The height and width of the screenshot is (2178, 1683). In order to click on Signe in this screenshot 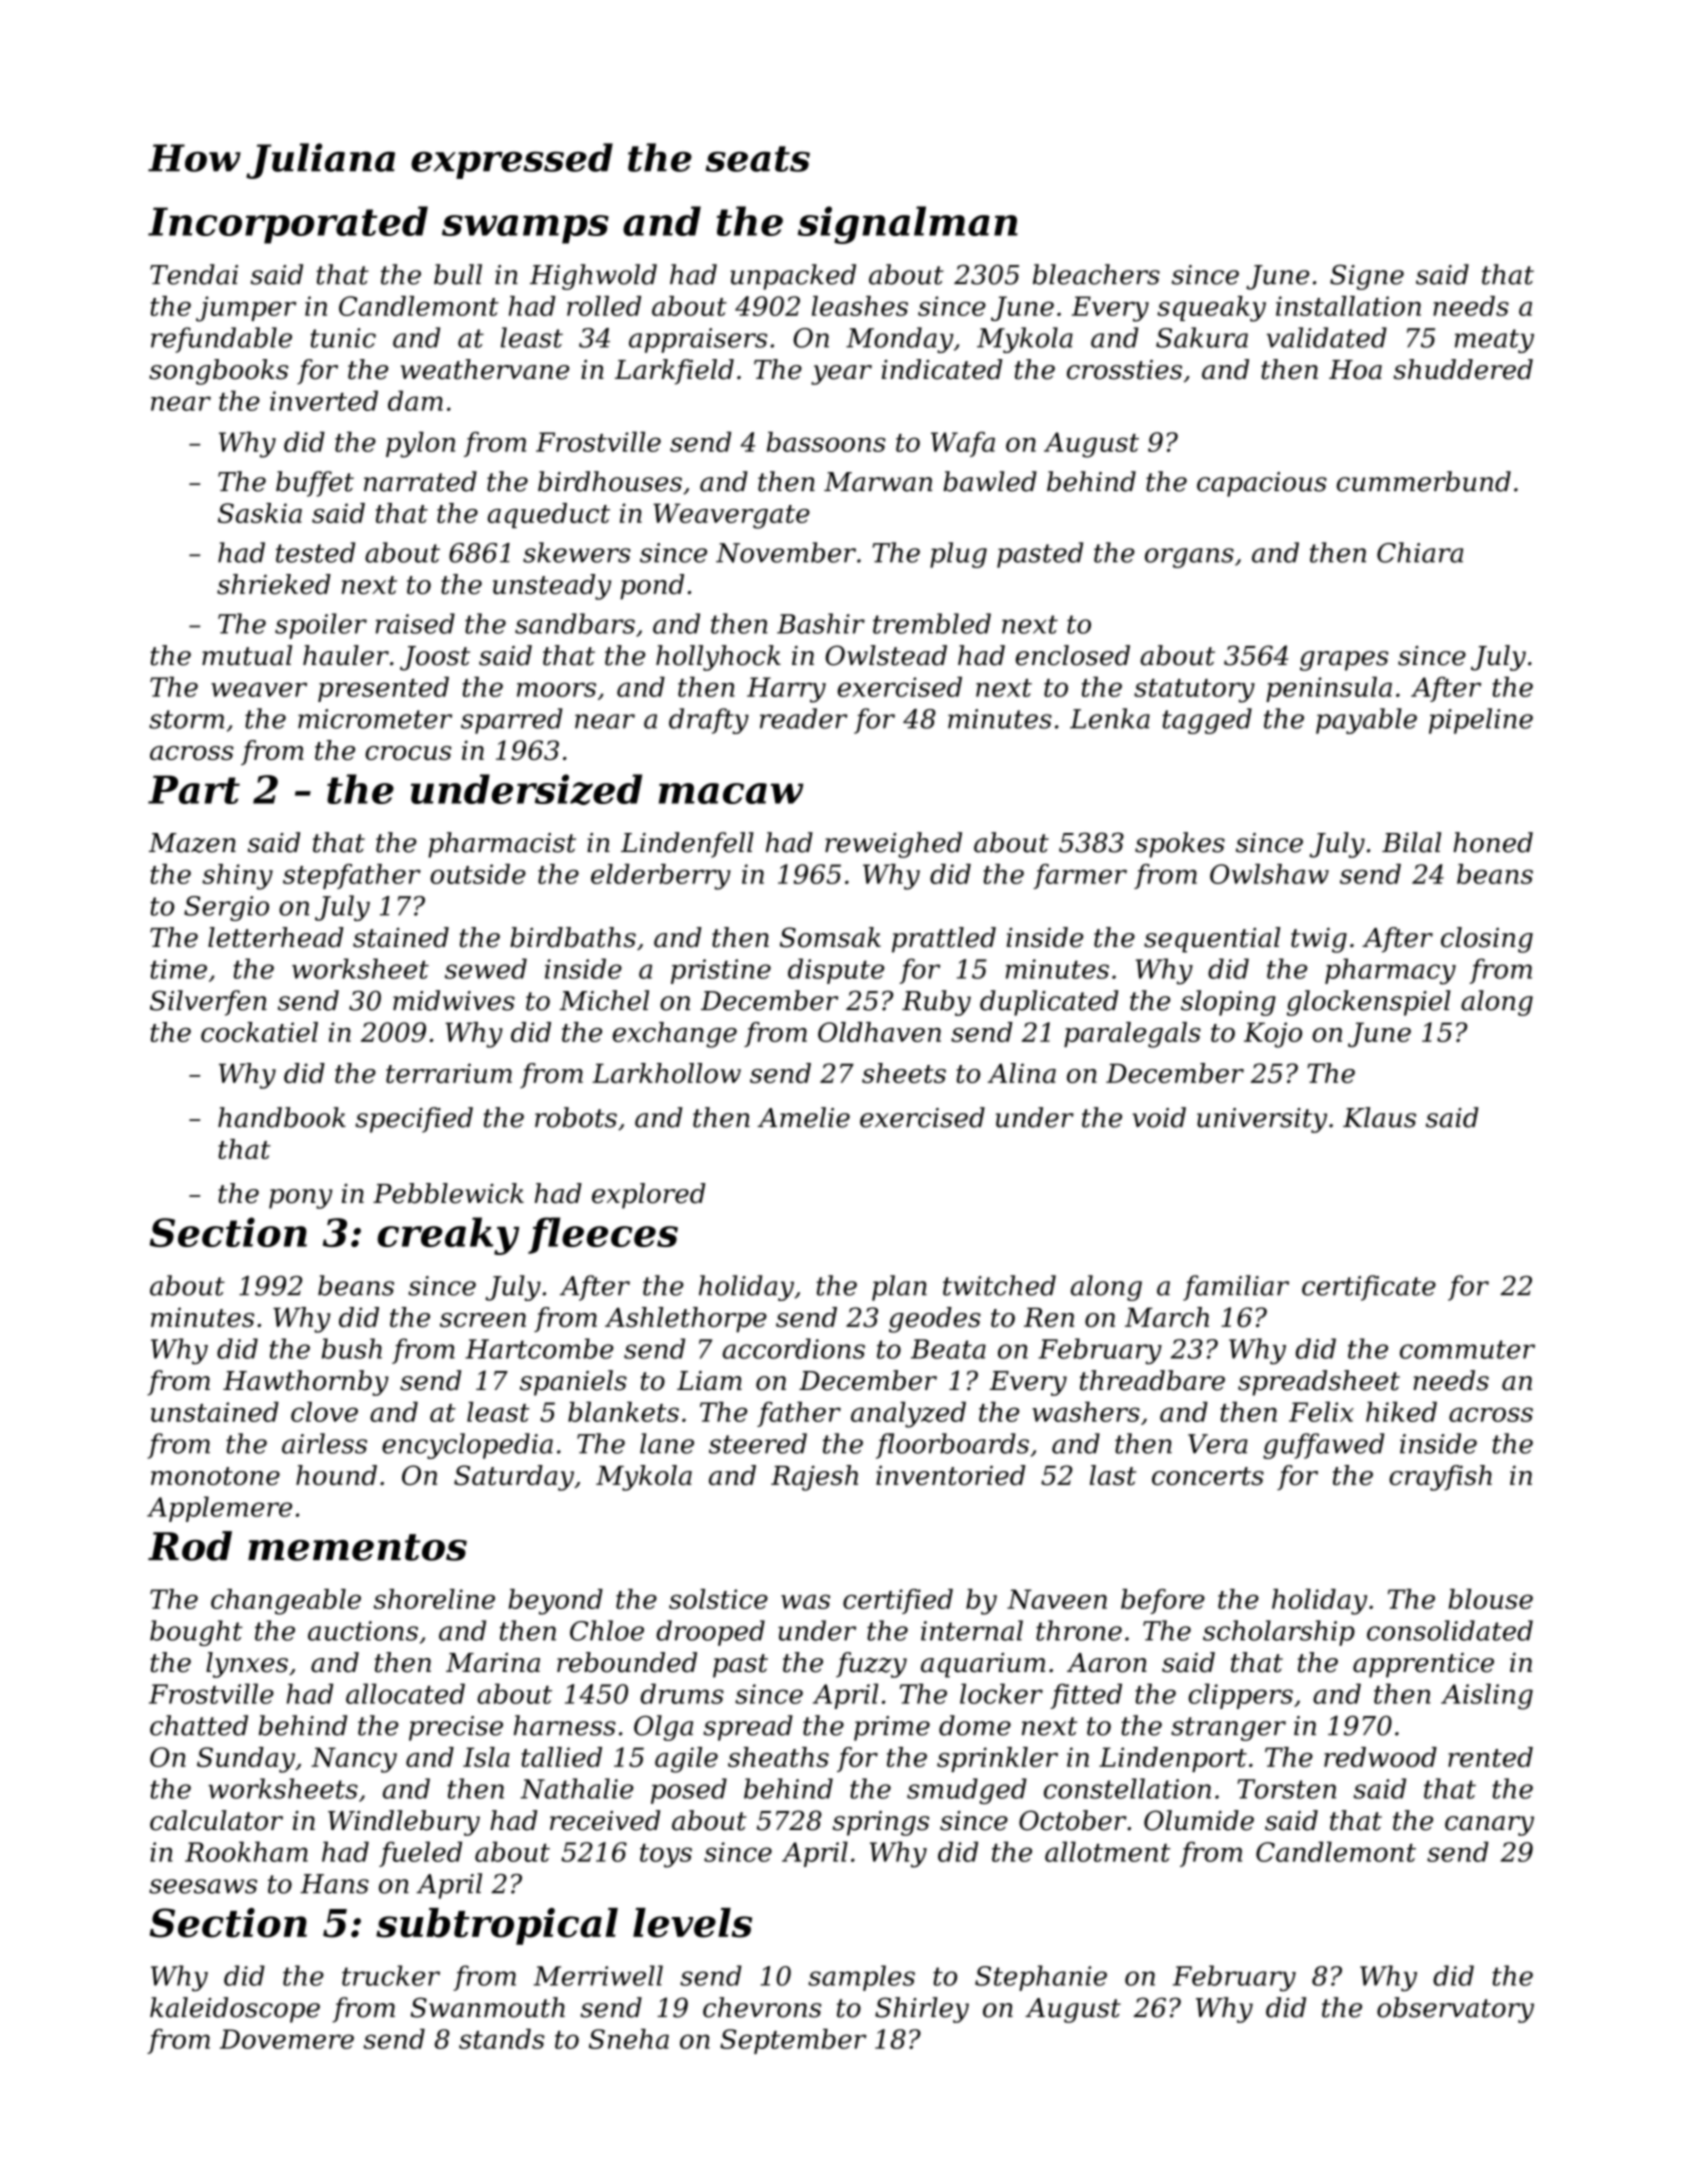, I will do `click(1367, 277)`.
